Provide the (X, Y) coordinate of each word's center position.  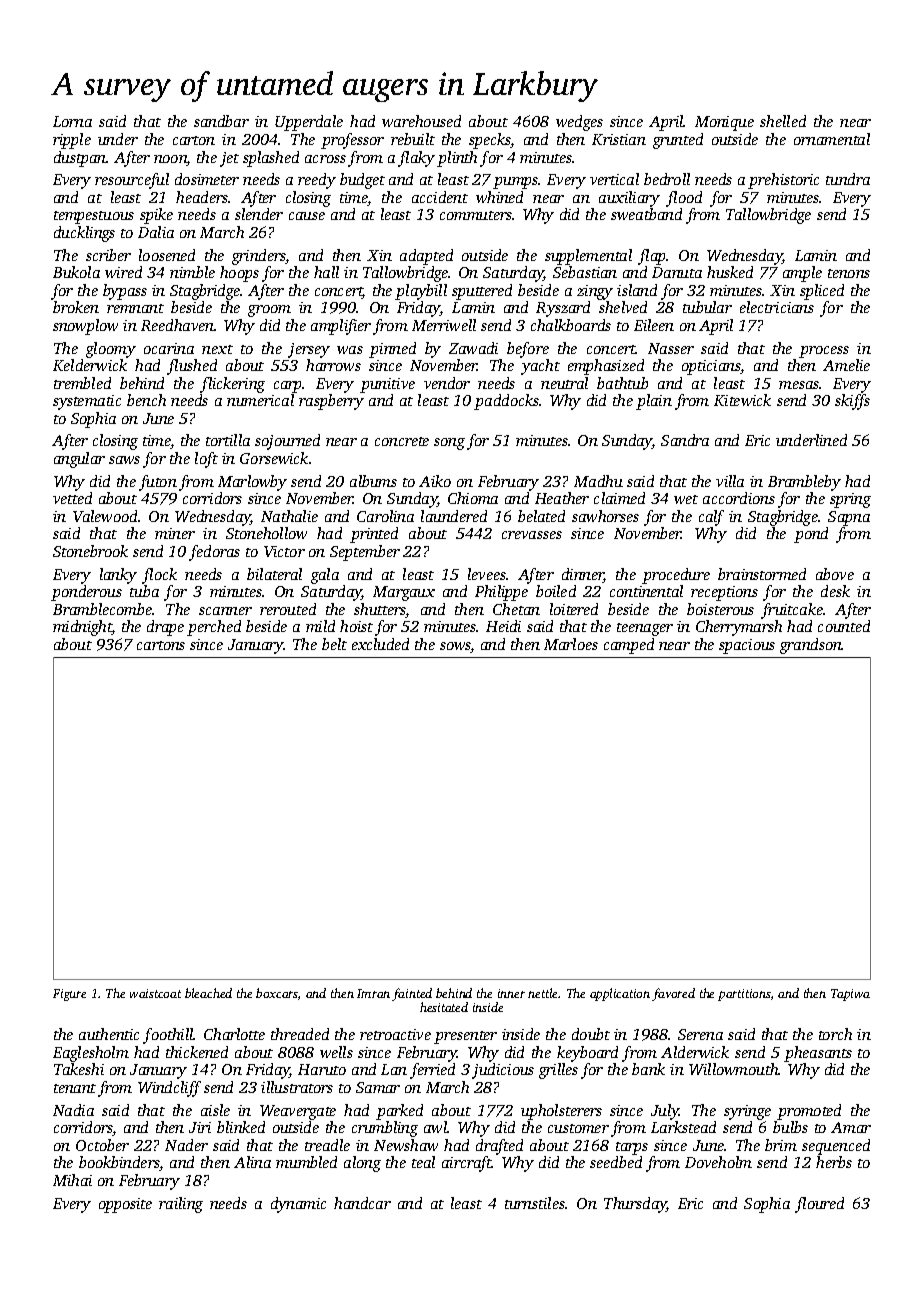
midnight (82, 628)
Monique (724, 123)
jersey (309, 350)
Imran (373, 993)
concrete (402, 441)
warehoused (421, 121)
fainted (412, 994)
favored (673, 994)
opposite (125, 1205)
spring (850, 500)
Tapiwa (850, 995)
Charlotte (234, 1034)
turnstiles (535, 1203)
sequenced (836, 1147)
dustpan (80, 159)
